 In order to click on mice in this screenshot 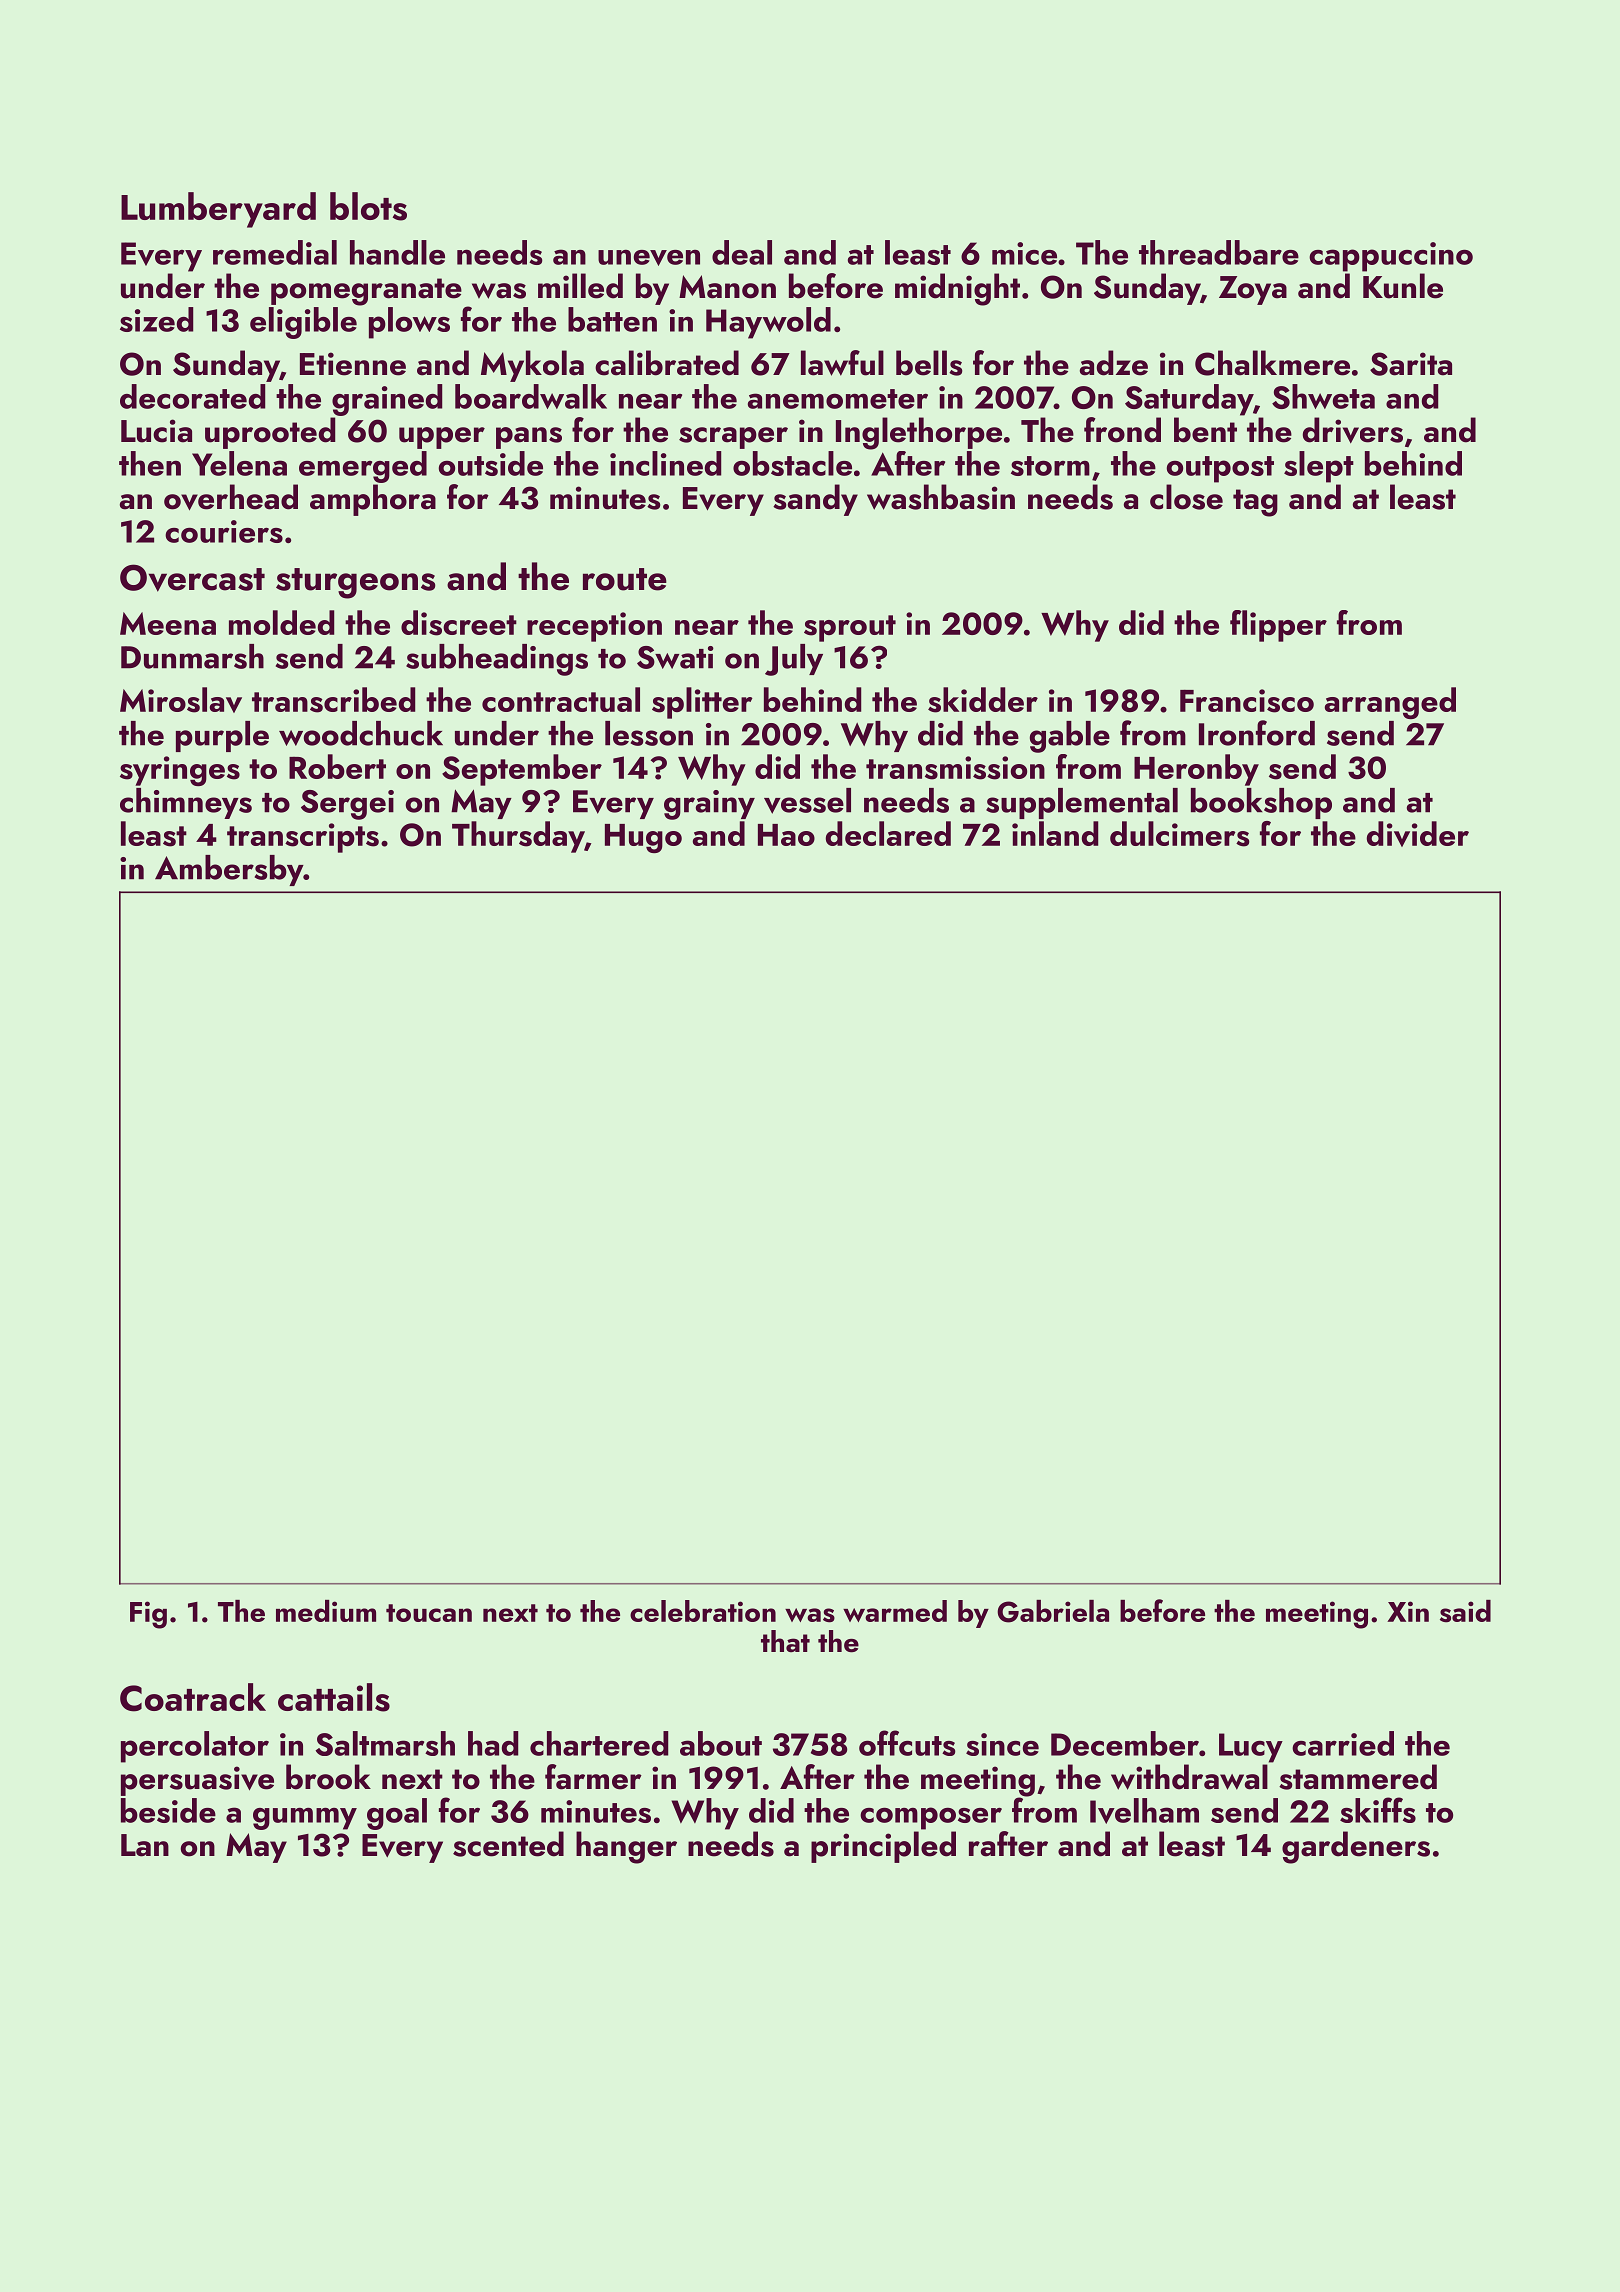, I will do `click(1024, 253)`.
